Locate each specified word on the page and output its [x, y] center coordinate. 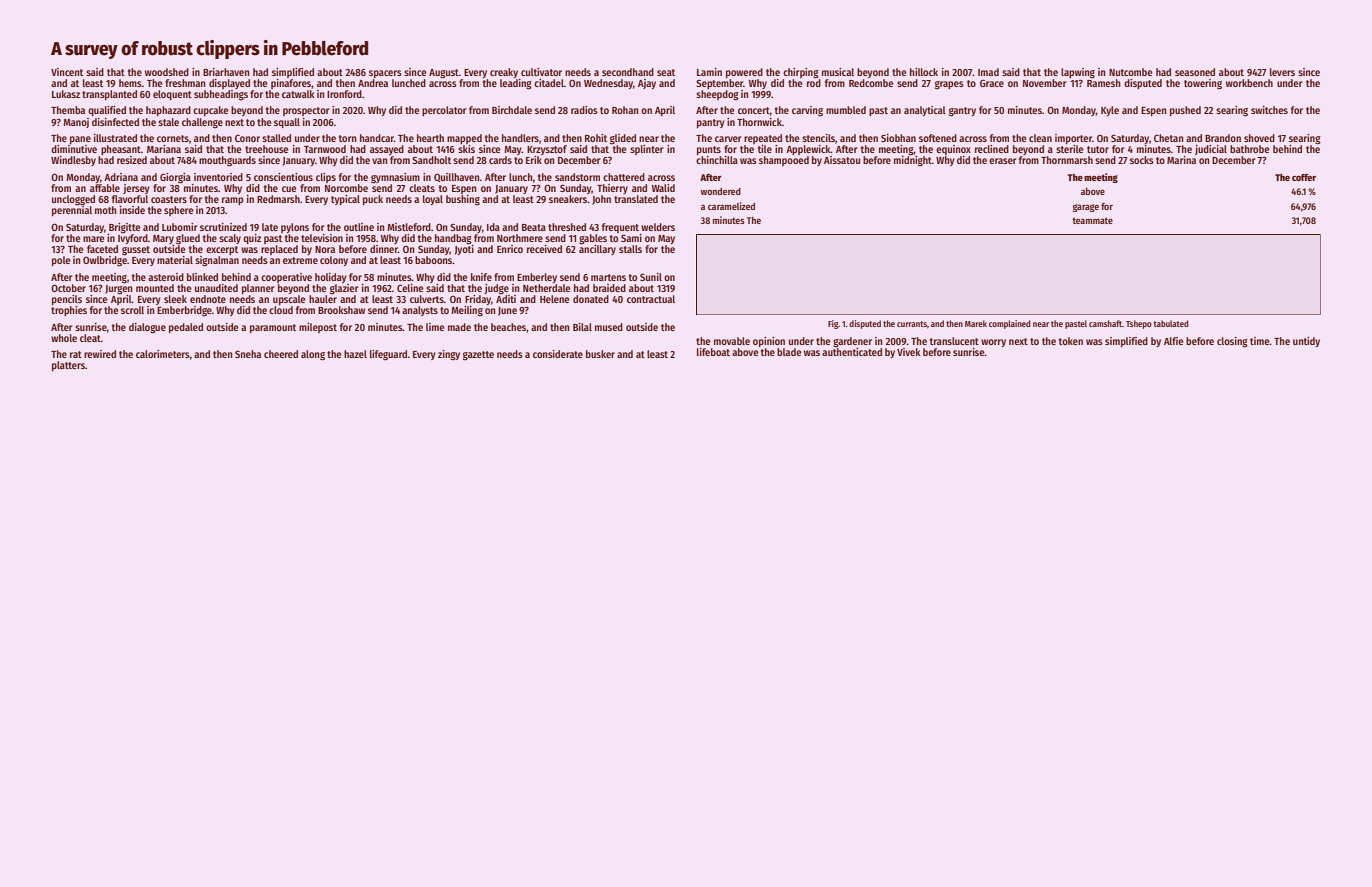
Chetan [1169, 138]
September [719, 84]
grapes [949, 85]
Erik [534, 160]
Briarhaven [226, 72]
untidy [1306, 342]
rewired [100, 354]
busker [600, 354]
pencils [67, 300]
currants [912, 324]
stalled [276, 138]
